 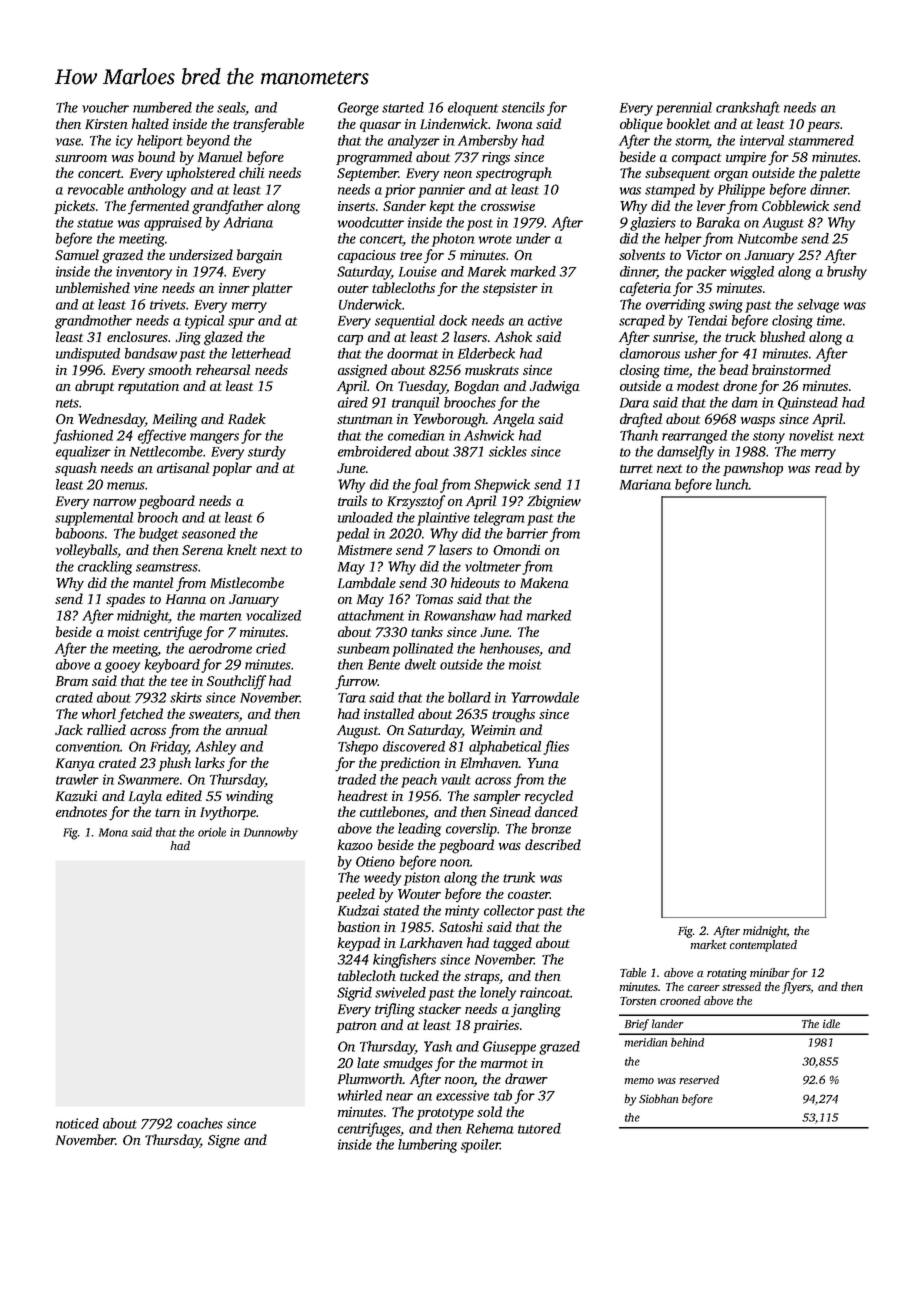 What do you see at coordinates (645, 484) in the image?
I see `Mariana` at bounding box center [645, 484].
